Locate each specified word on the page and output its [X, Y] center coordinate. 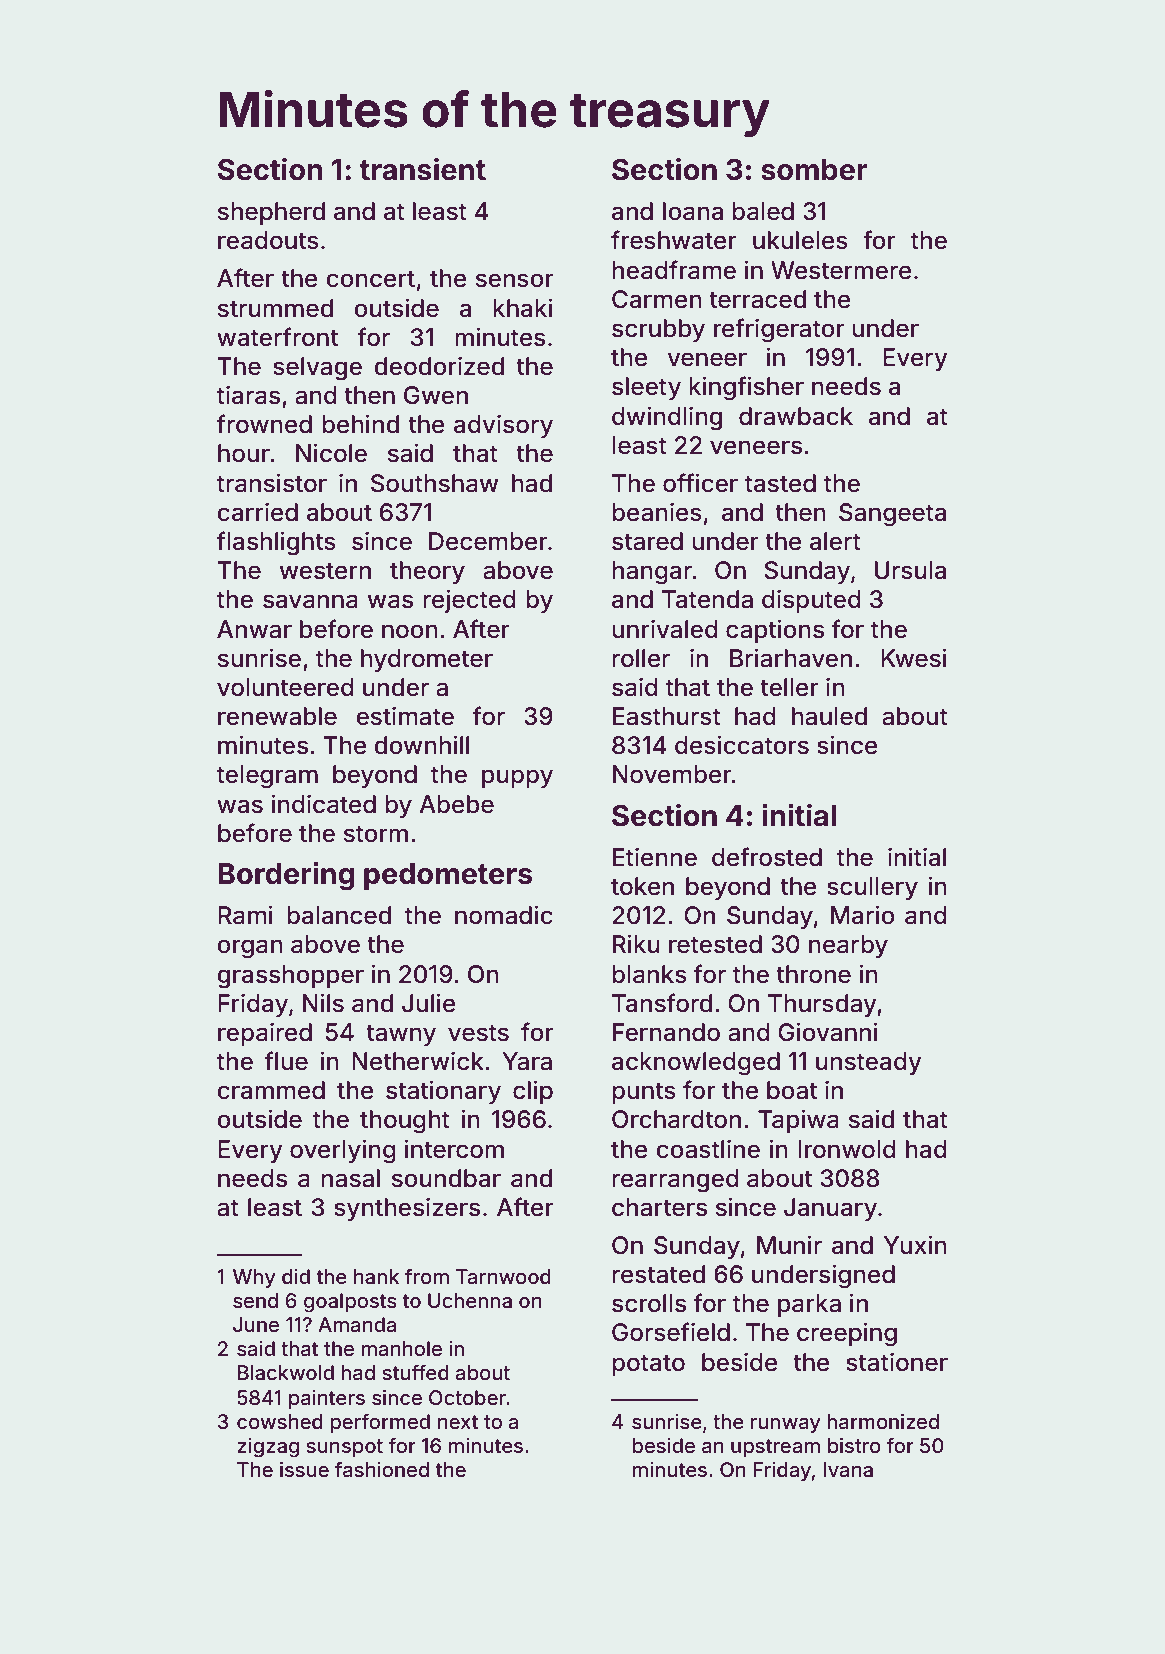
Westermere [841, 270]
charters [659, 1207]
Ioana [693, 211]
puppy [517, 778]
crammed [271, 1090]
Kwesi [914, 658]
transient [423, 169]
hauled [829, 716]
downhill [421, 745]
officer [700, 483]
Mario [863, 915]
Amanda [357, 1325]
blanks [649, 974]
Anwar [254, 629]
